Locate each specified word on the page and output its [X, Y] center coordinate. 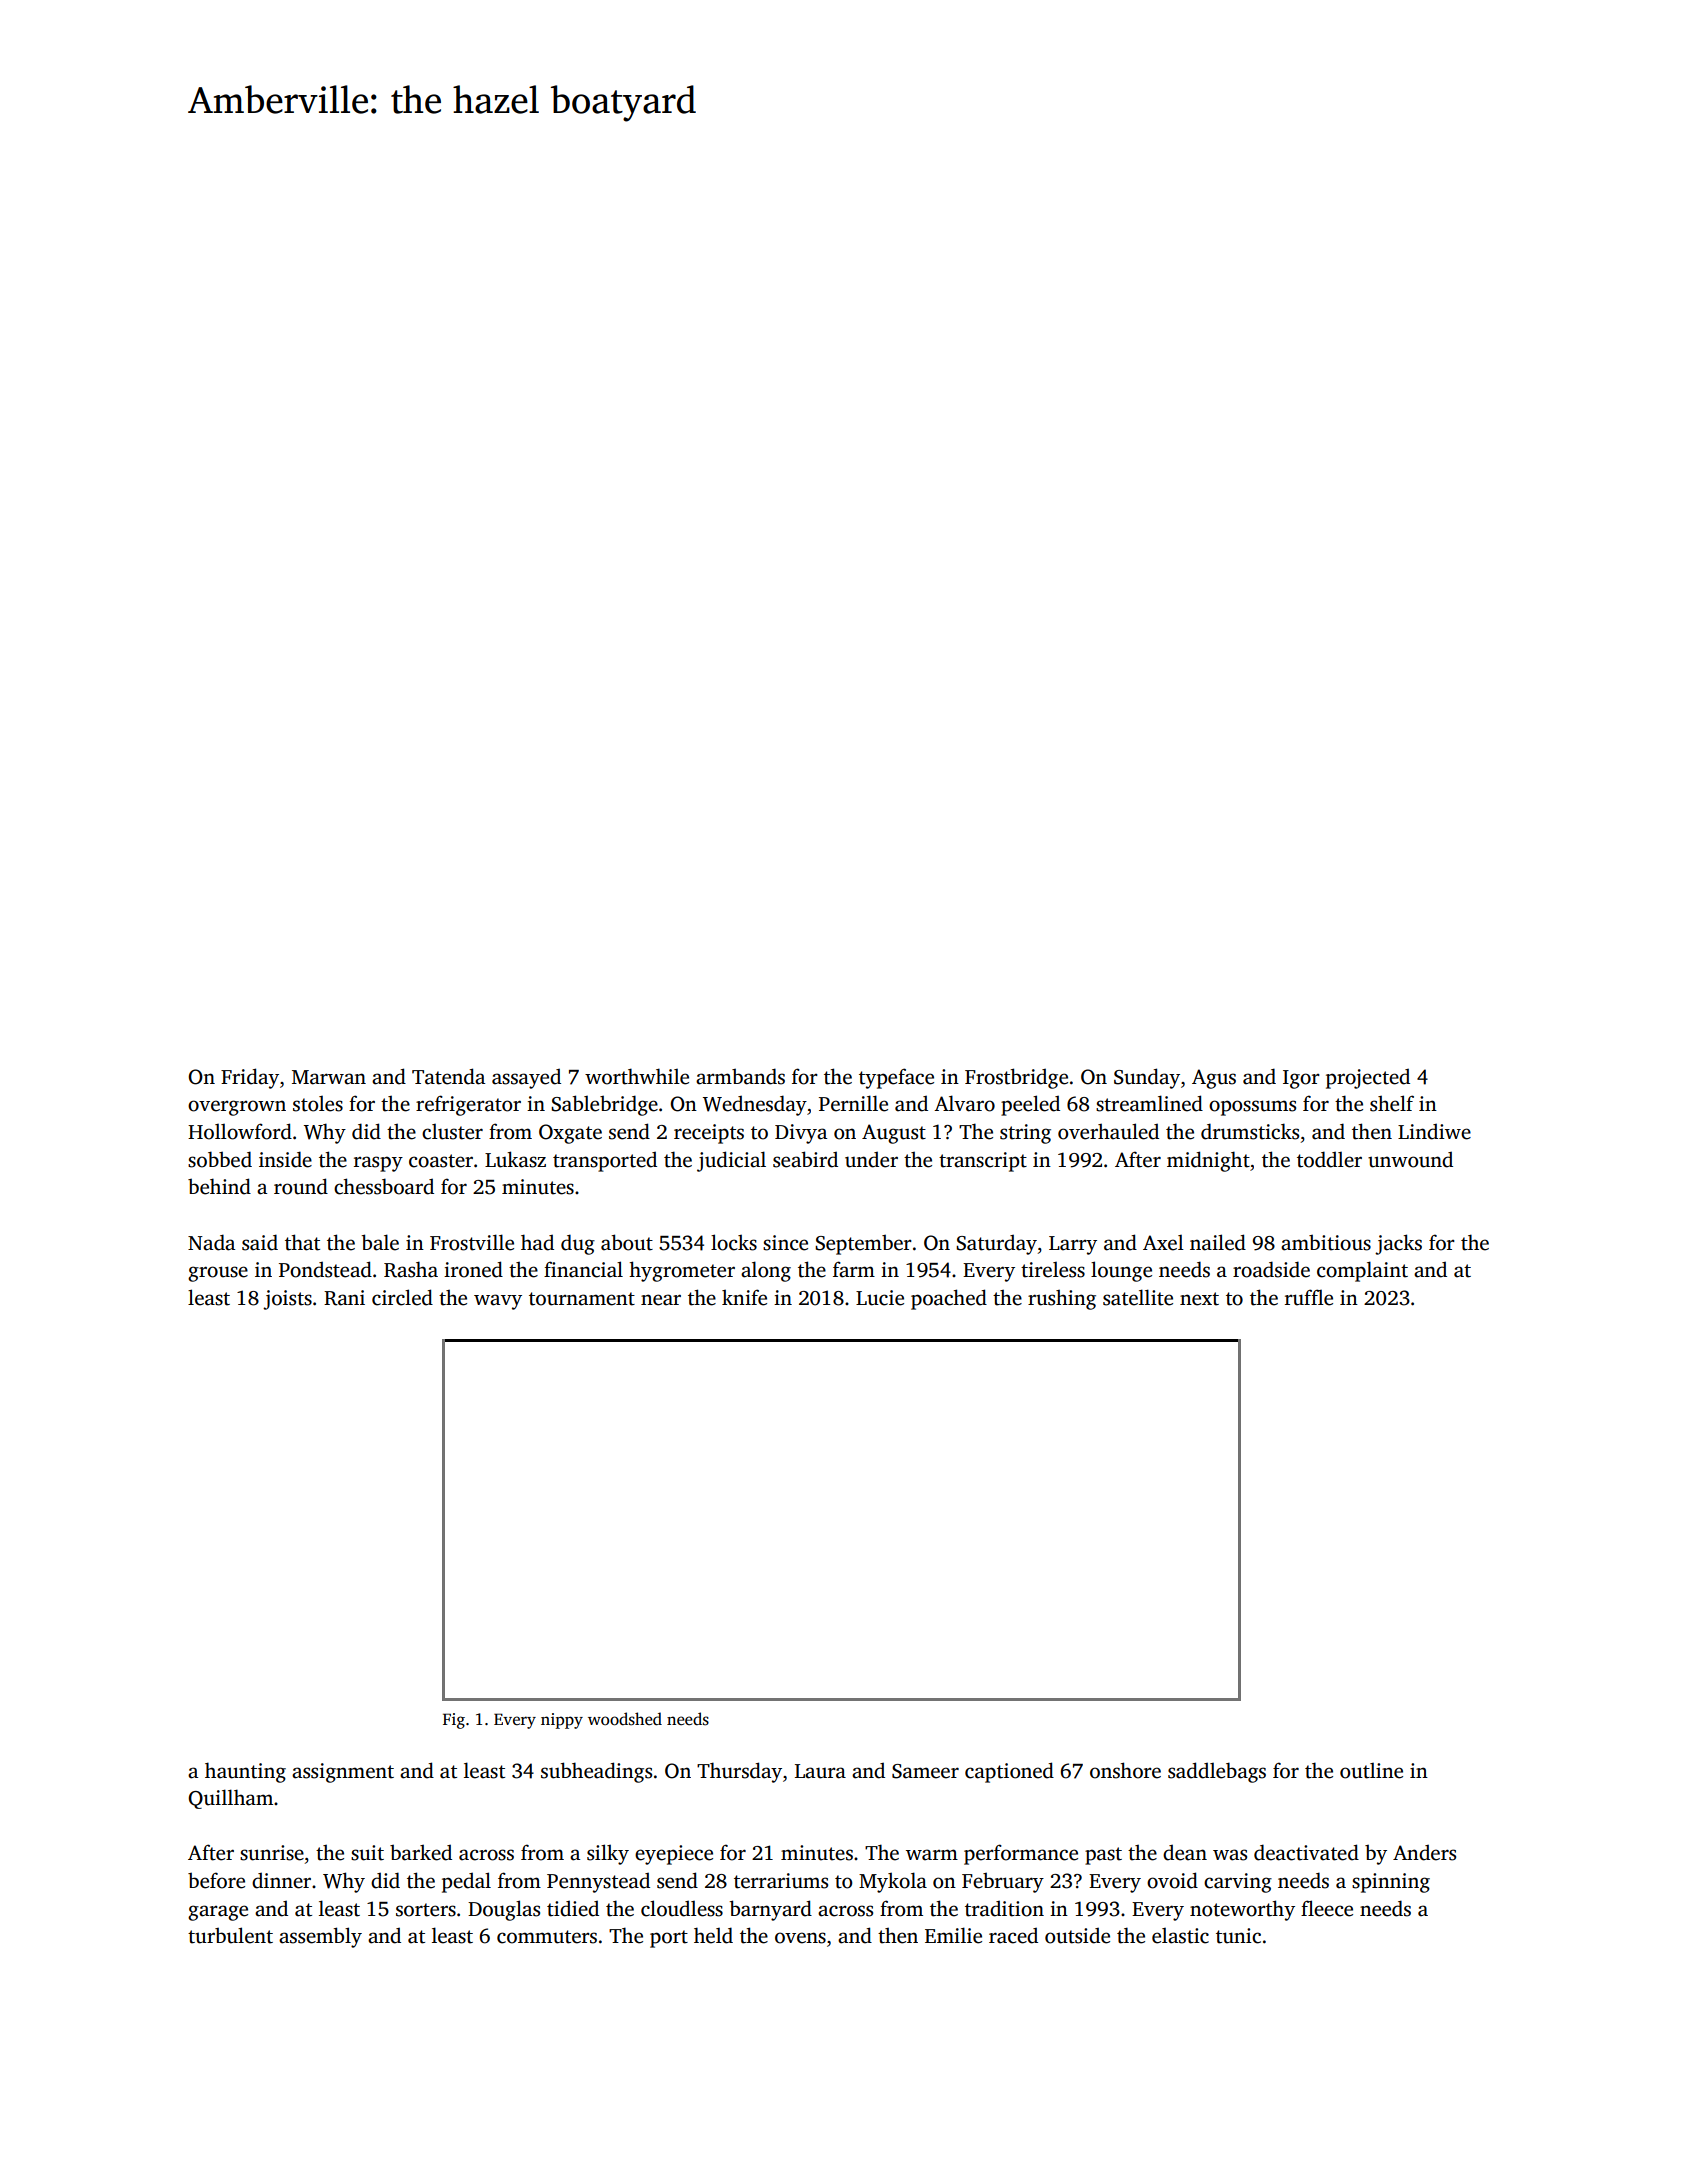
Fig [454, 1721]
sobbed [220, 1159]
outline [1371, 1771]
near [661, 1300]
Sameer [925, 1771]
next [1199, 1299]
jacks [1398, 1244]
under [871, 1159]
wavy [498, 1302]
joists [287, 1300]
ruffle [1309, 1297]
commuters [547, 1937]
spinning [1391, 1883]
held [713, 1935]
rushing [1062, 1299]
